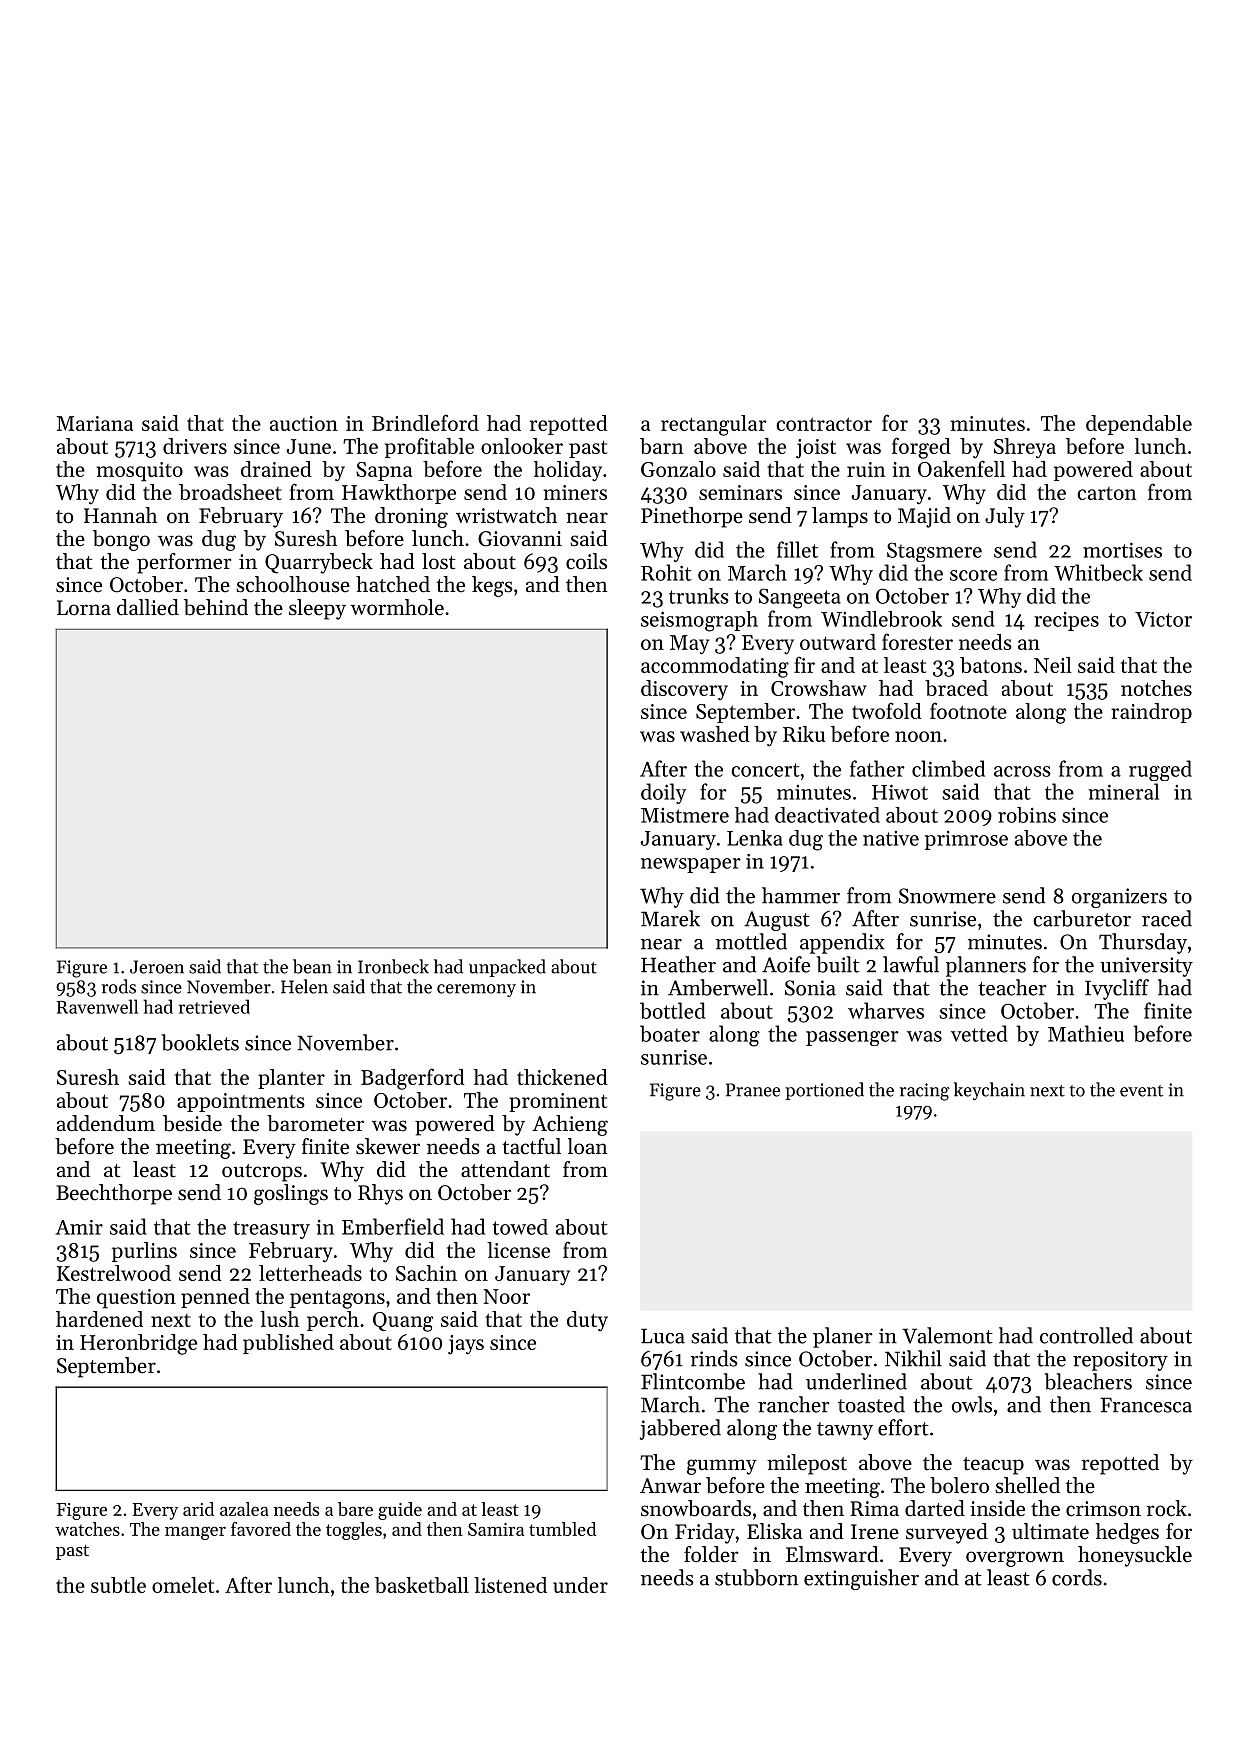 The height and width of the screenshot is (1764, 1248). I want to click on subtle, so click(118, 1585).
